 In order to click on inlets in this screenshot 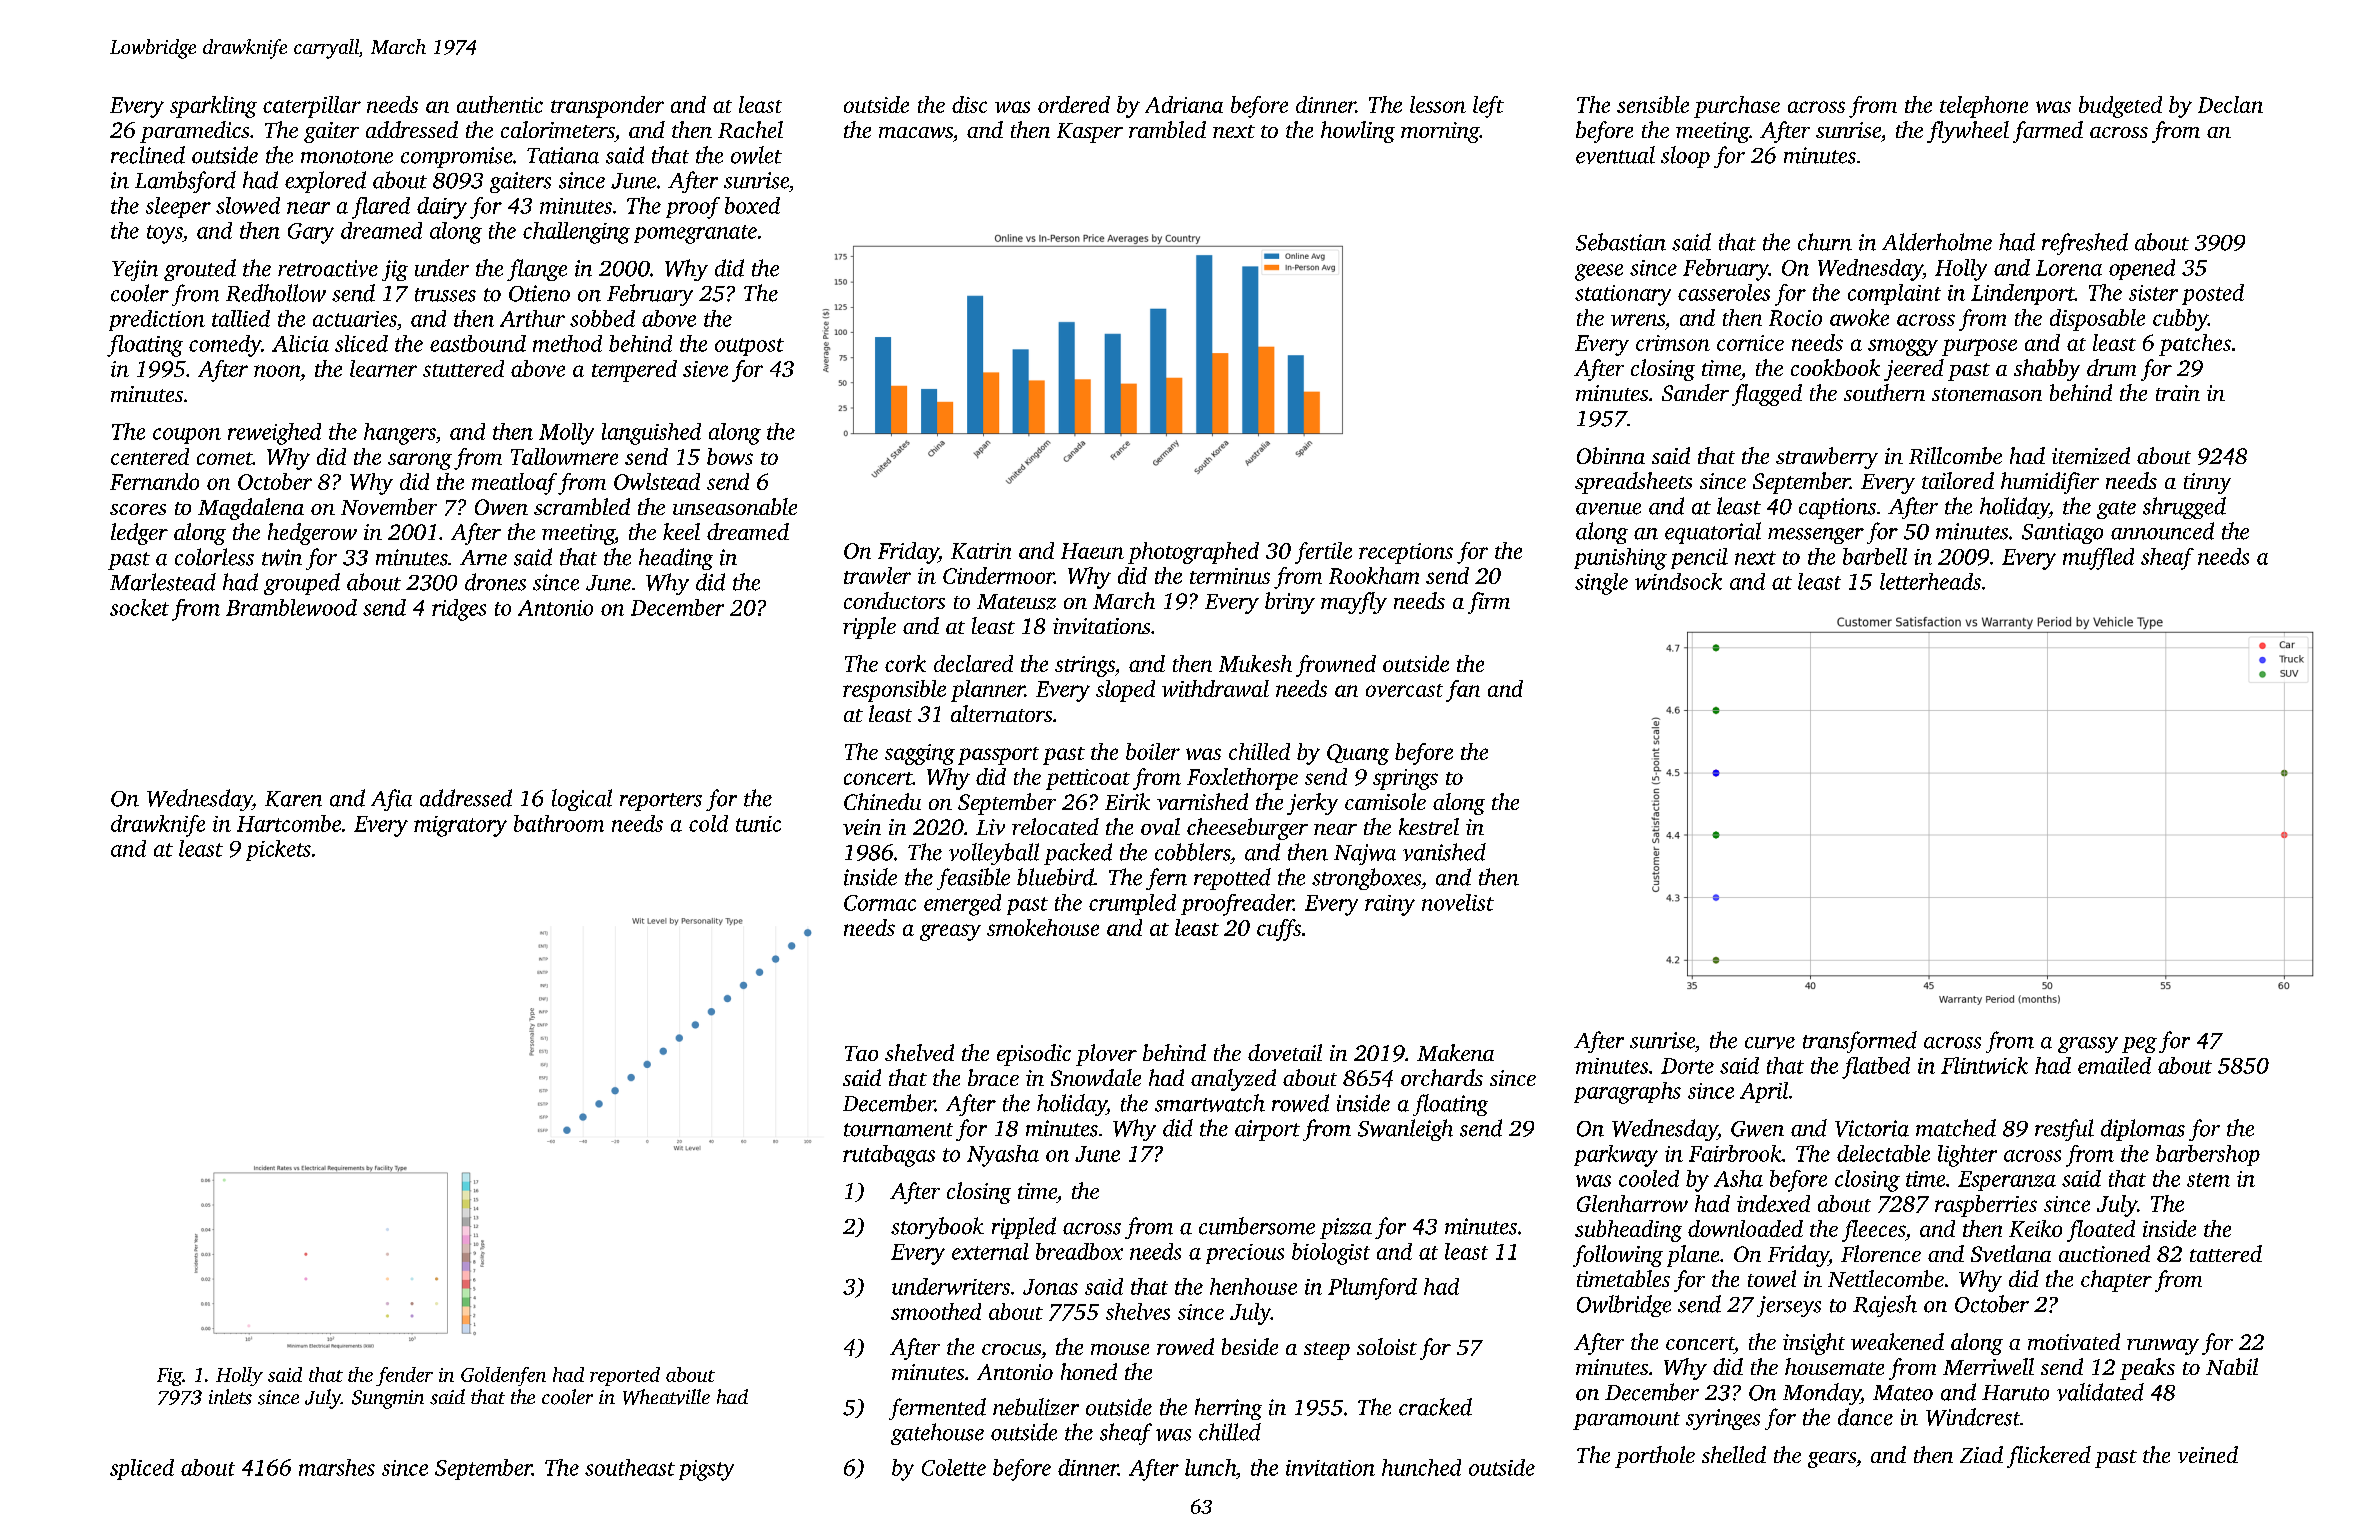, I will do `click(230, 1397)`.
